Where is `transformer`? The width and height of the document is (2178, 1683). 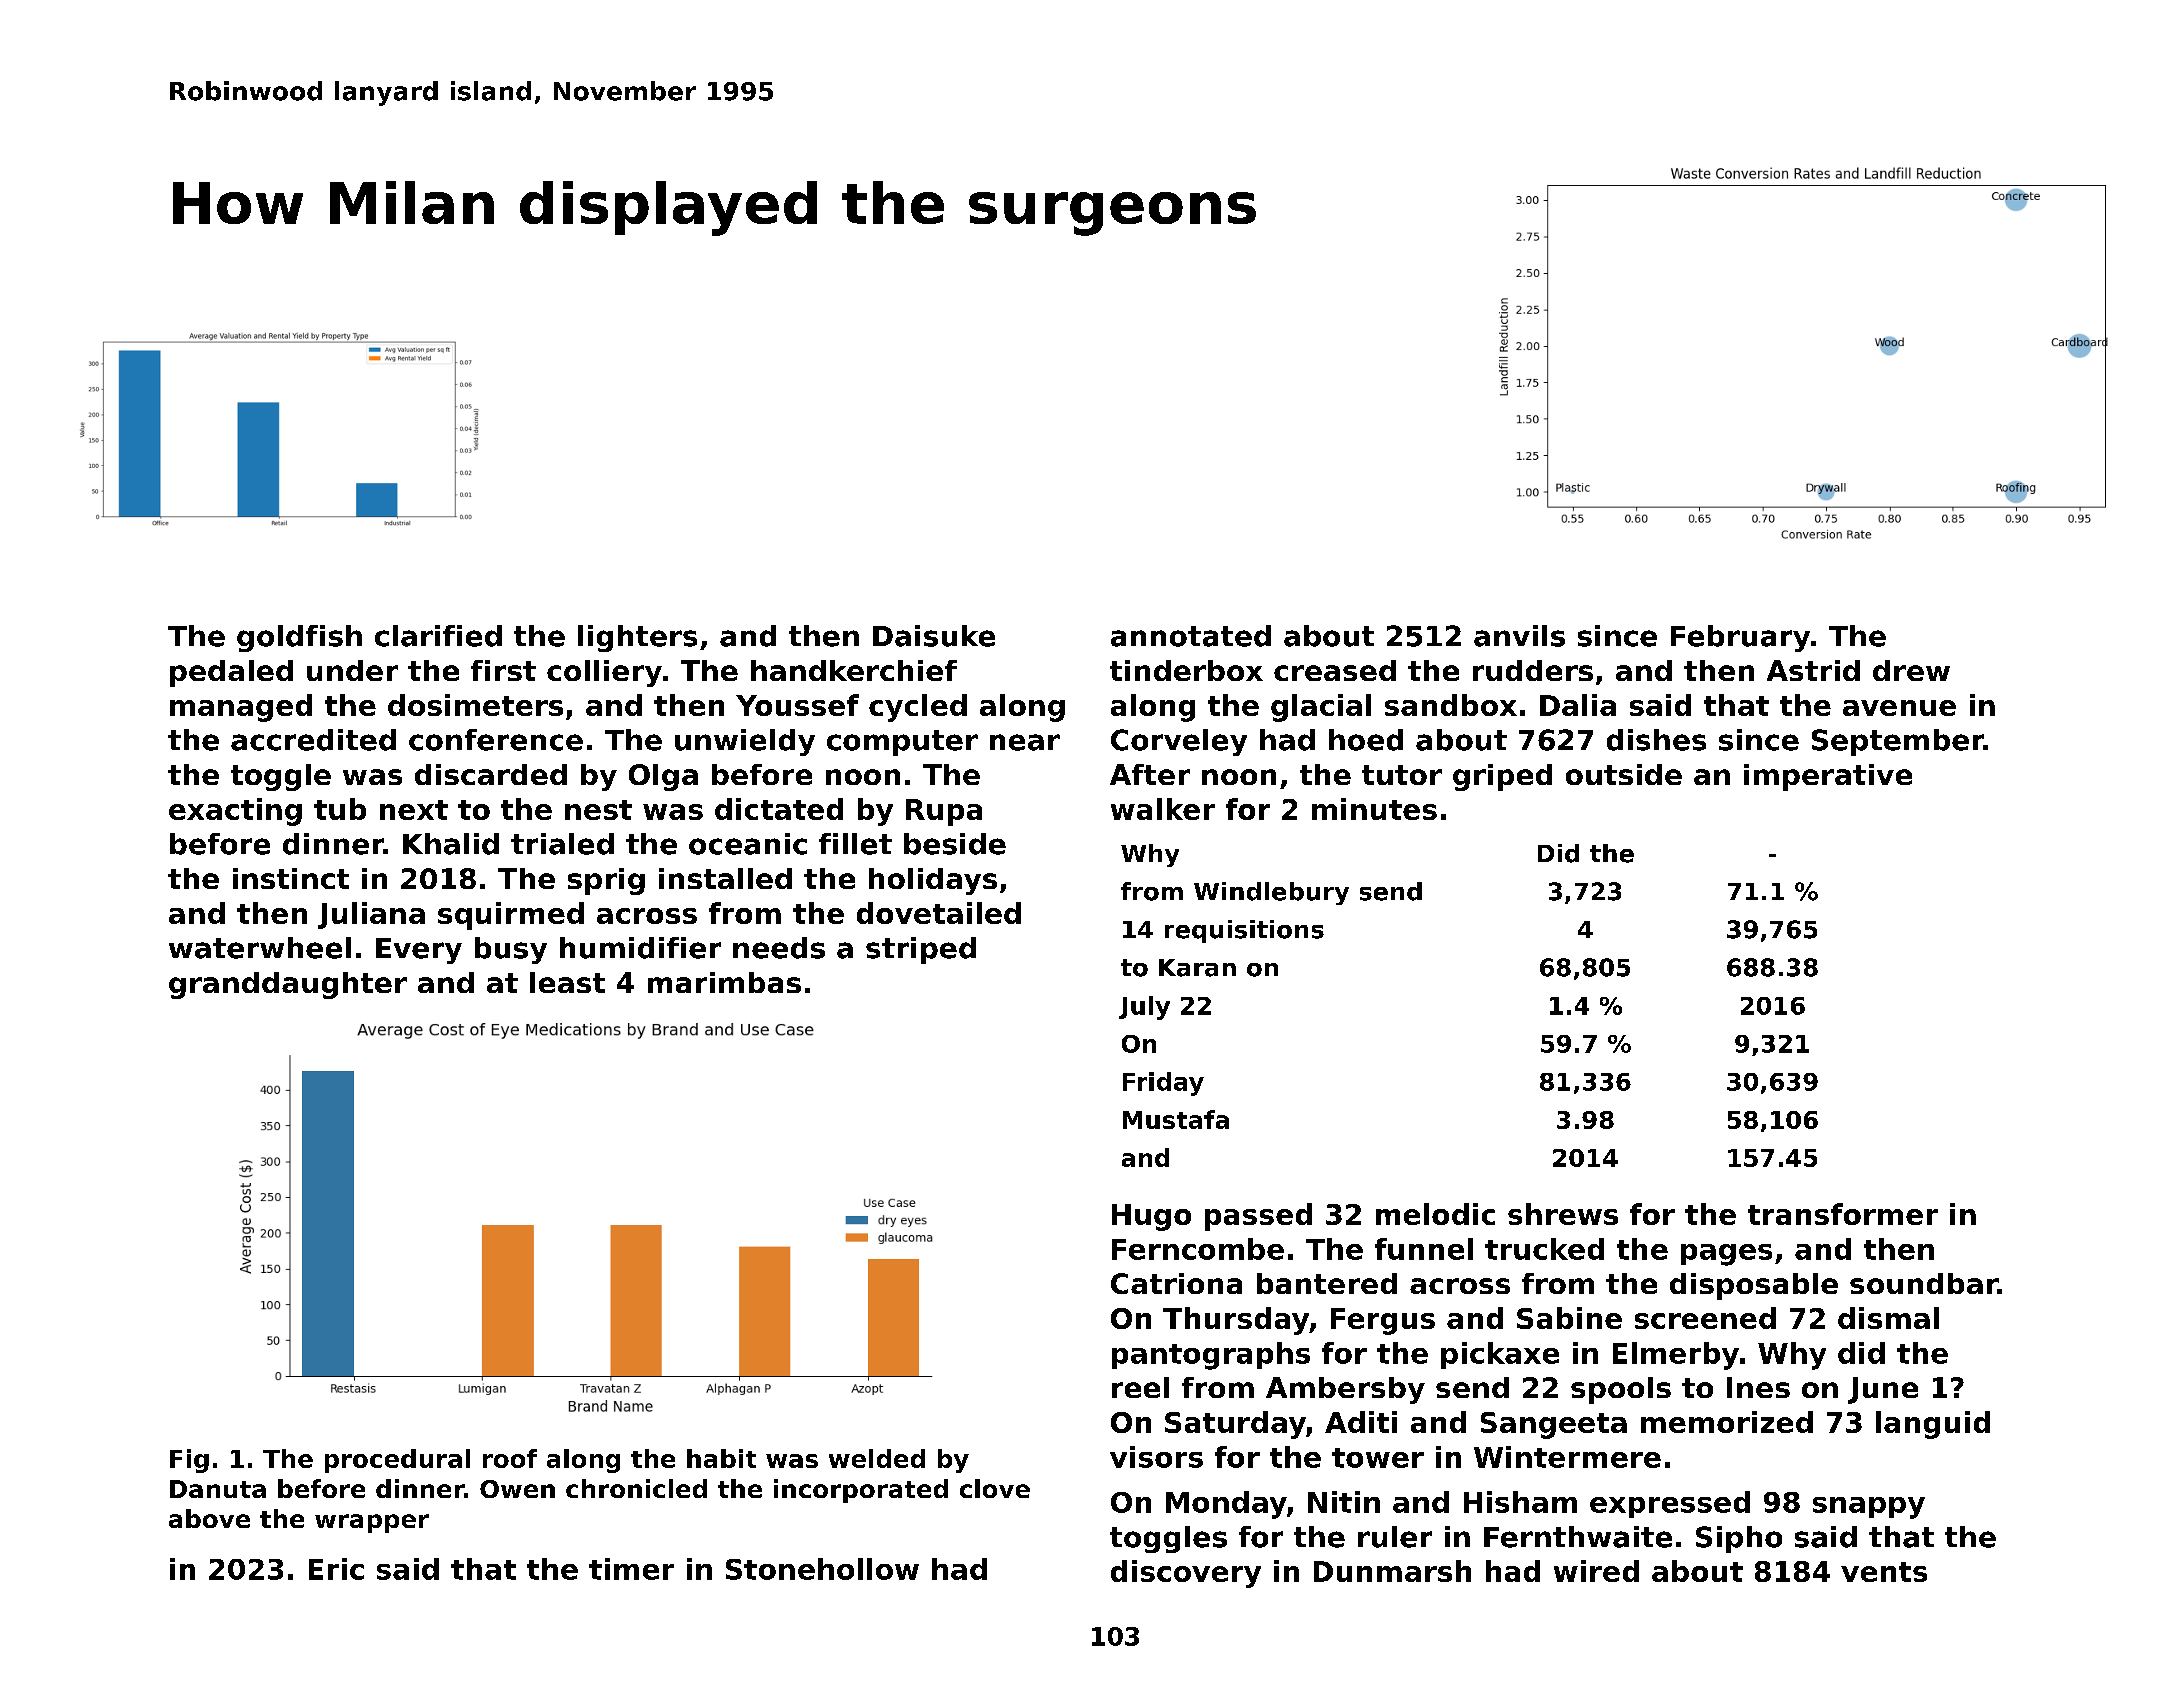
transformer is located at coordinates (1843, 1214).
